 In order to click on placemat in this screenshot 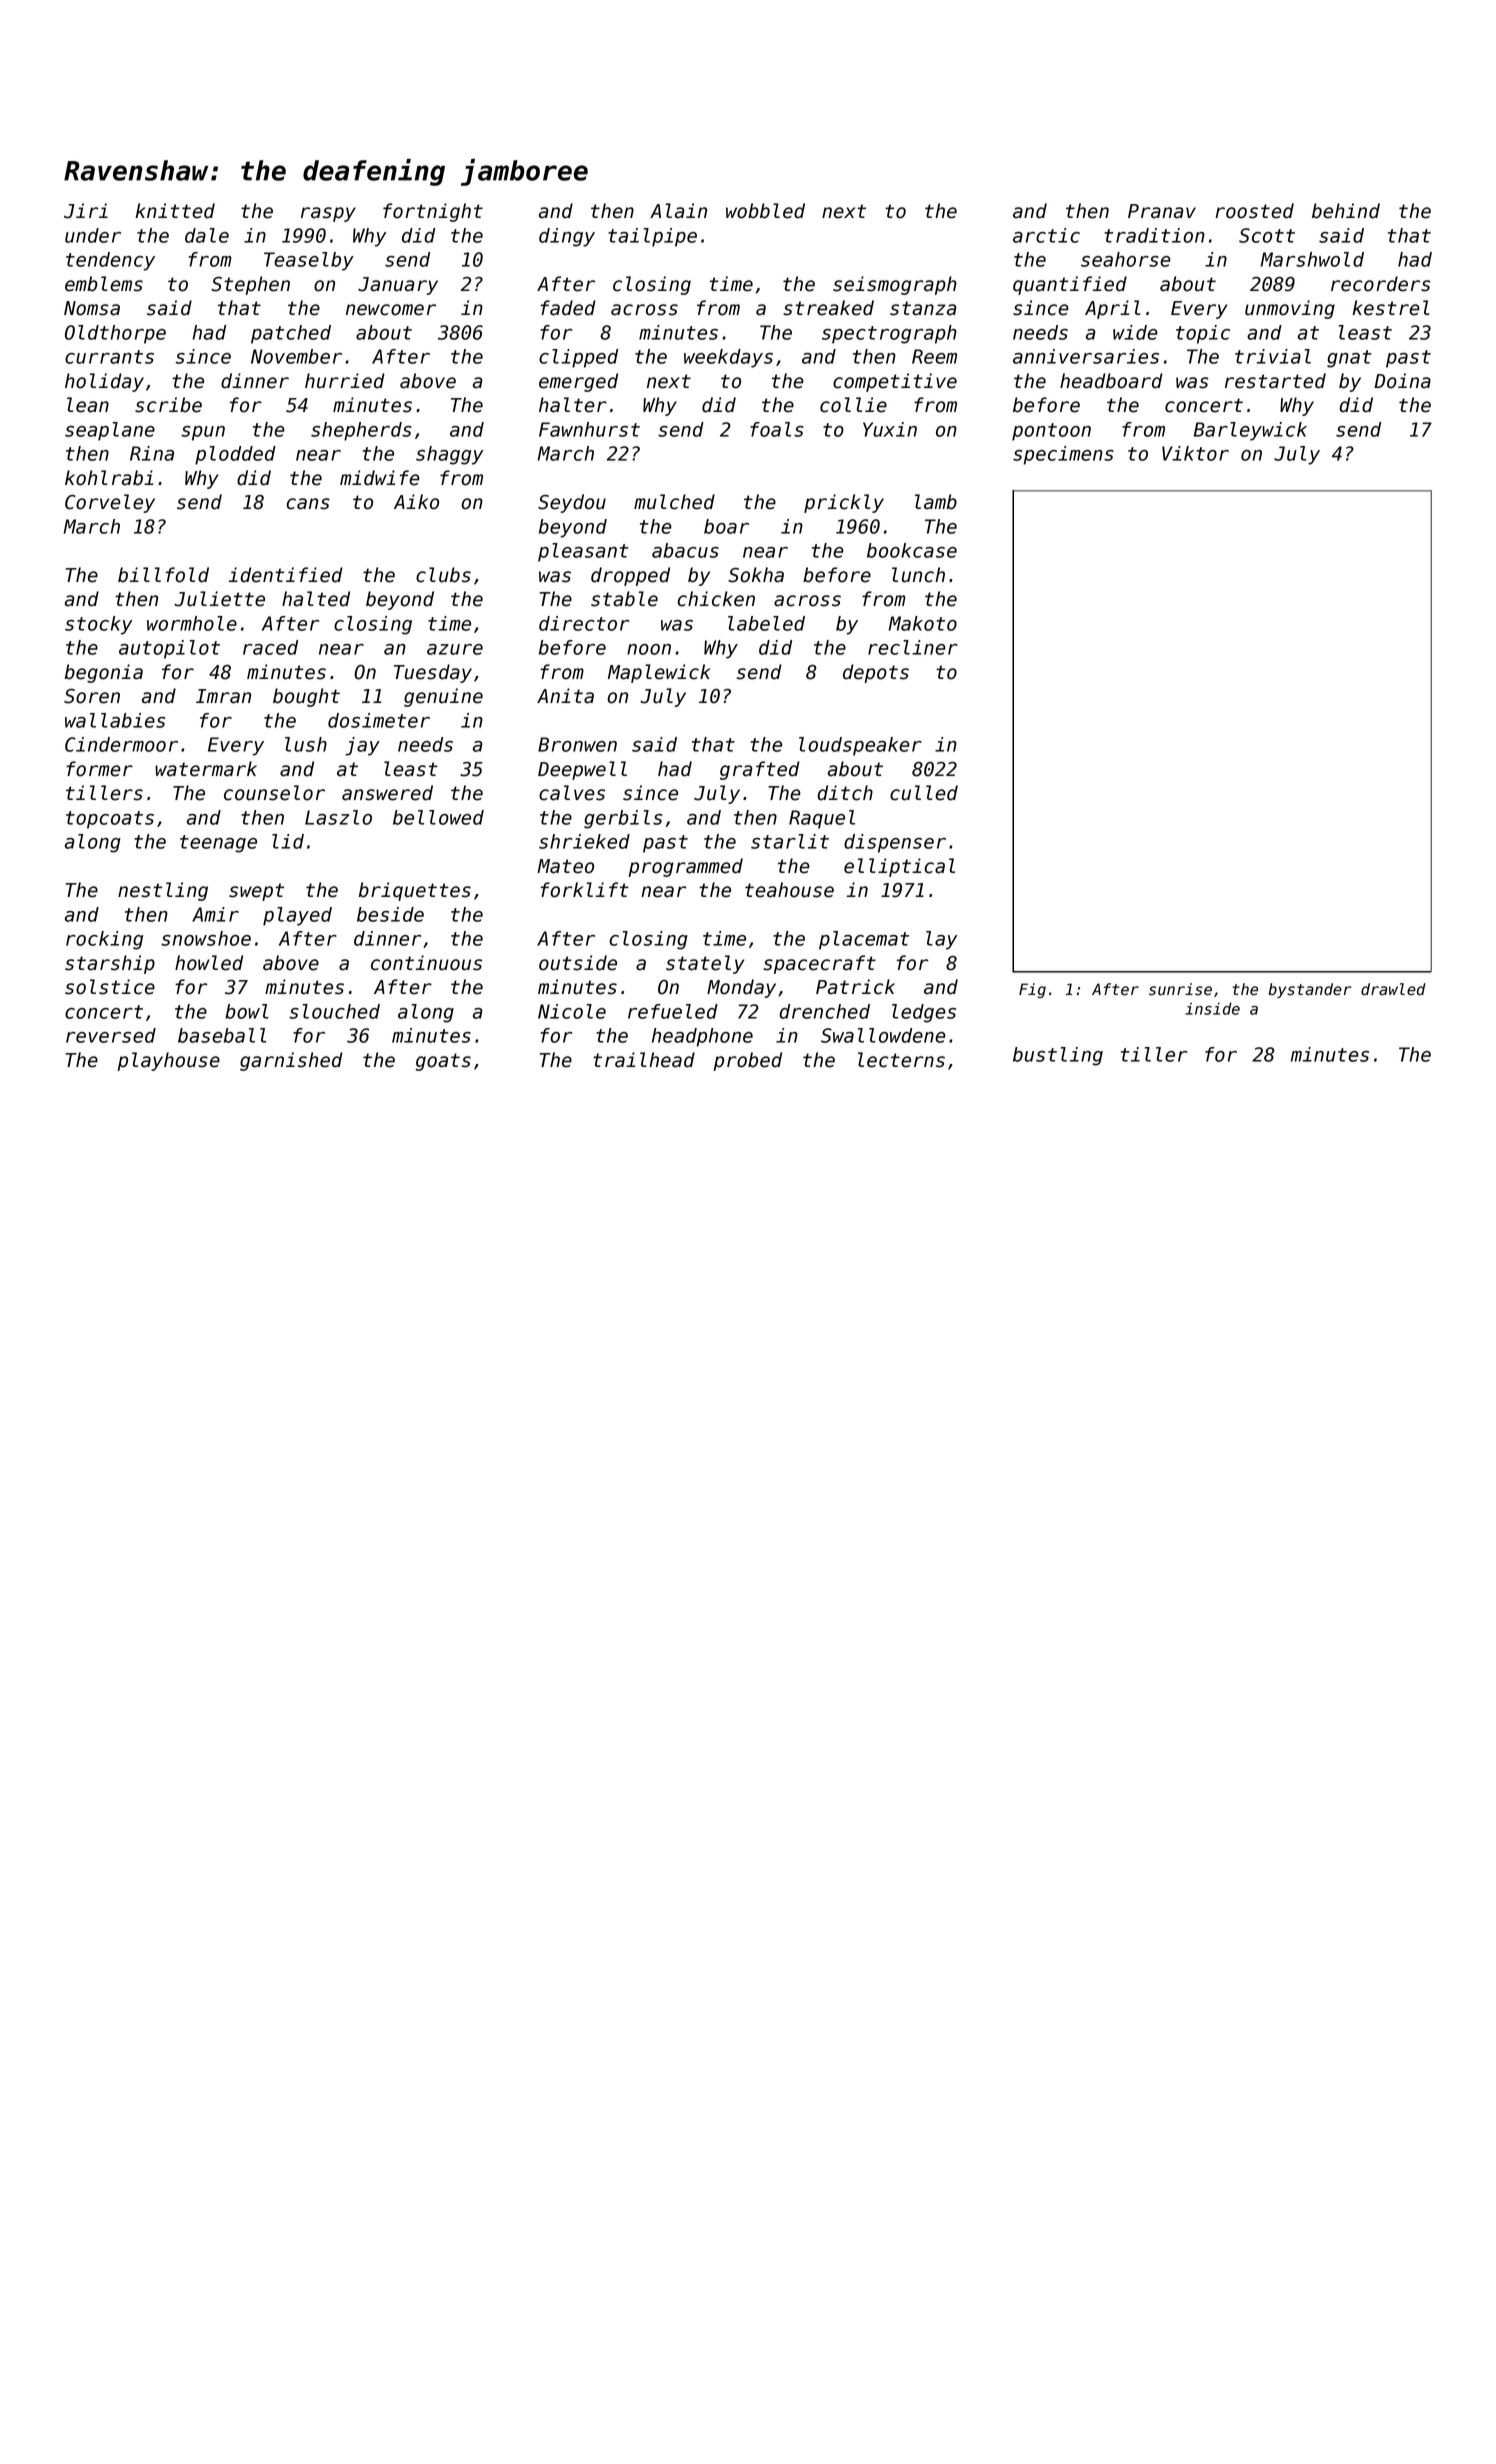, I will do `click(864, 940)`.
